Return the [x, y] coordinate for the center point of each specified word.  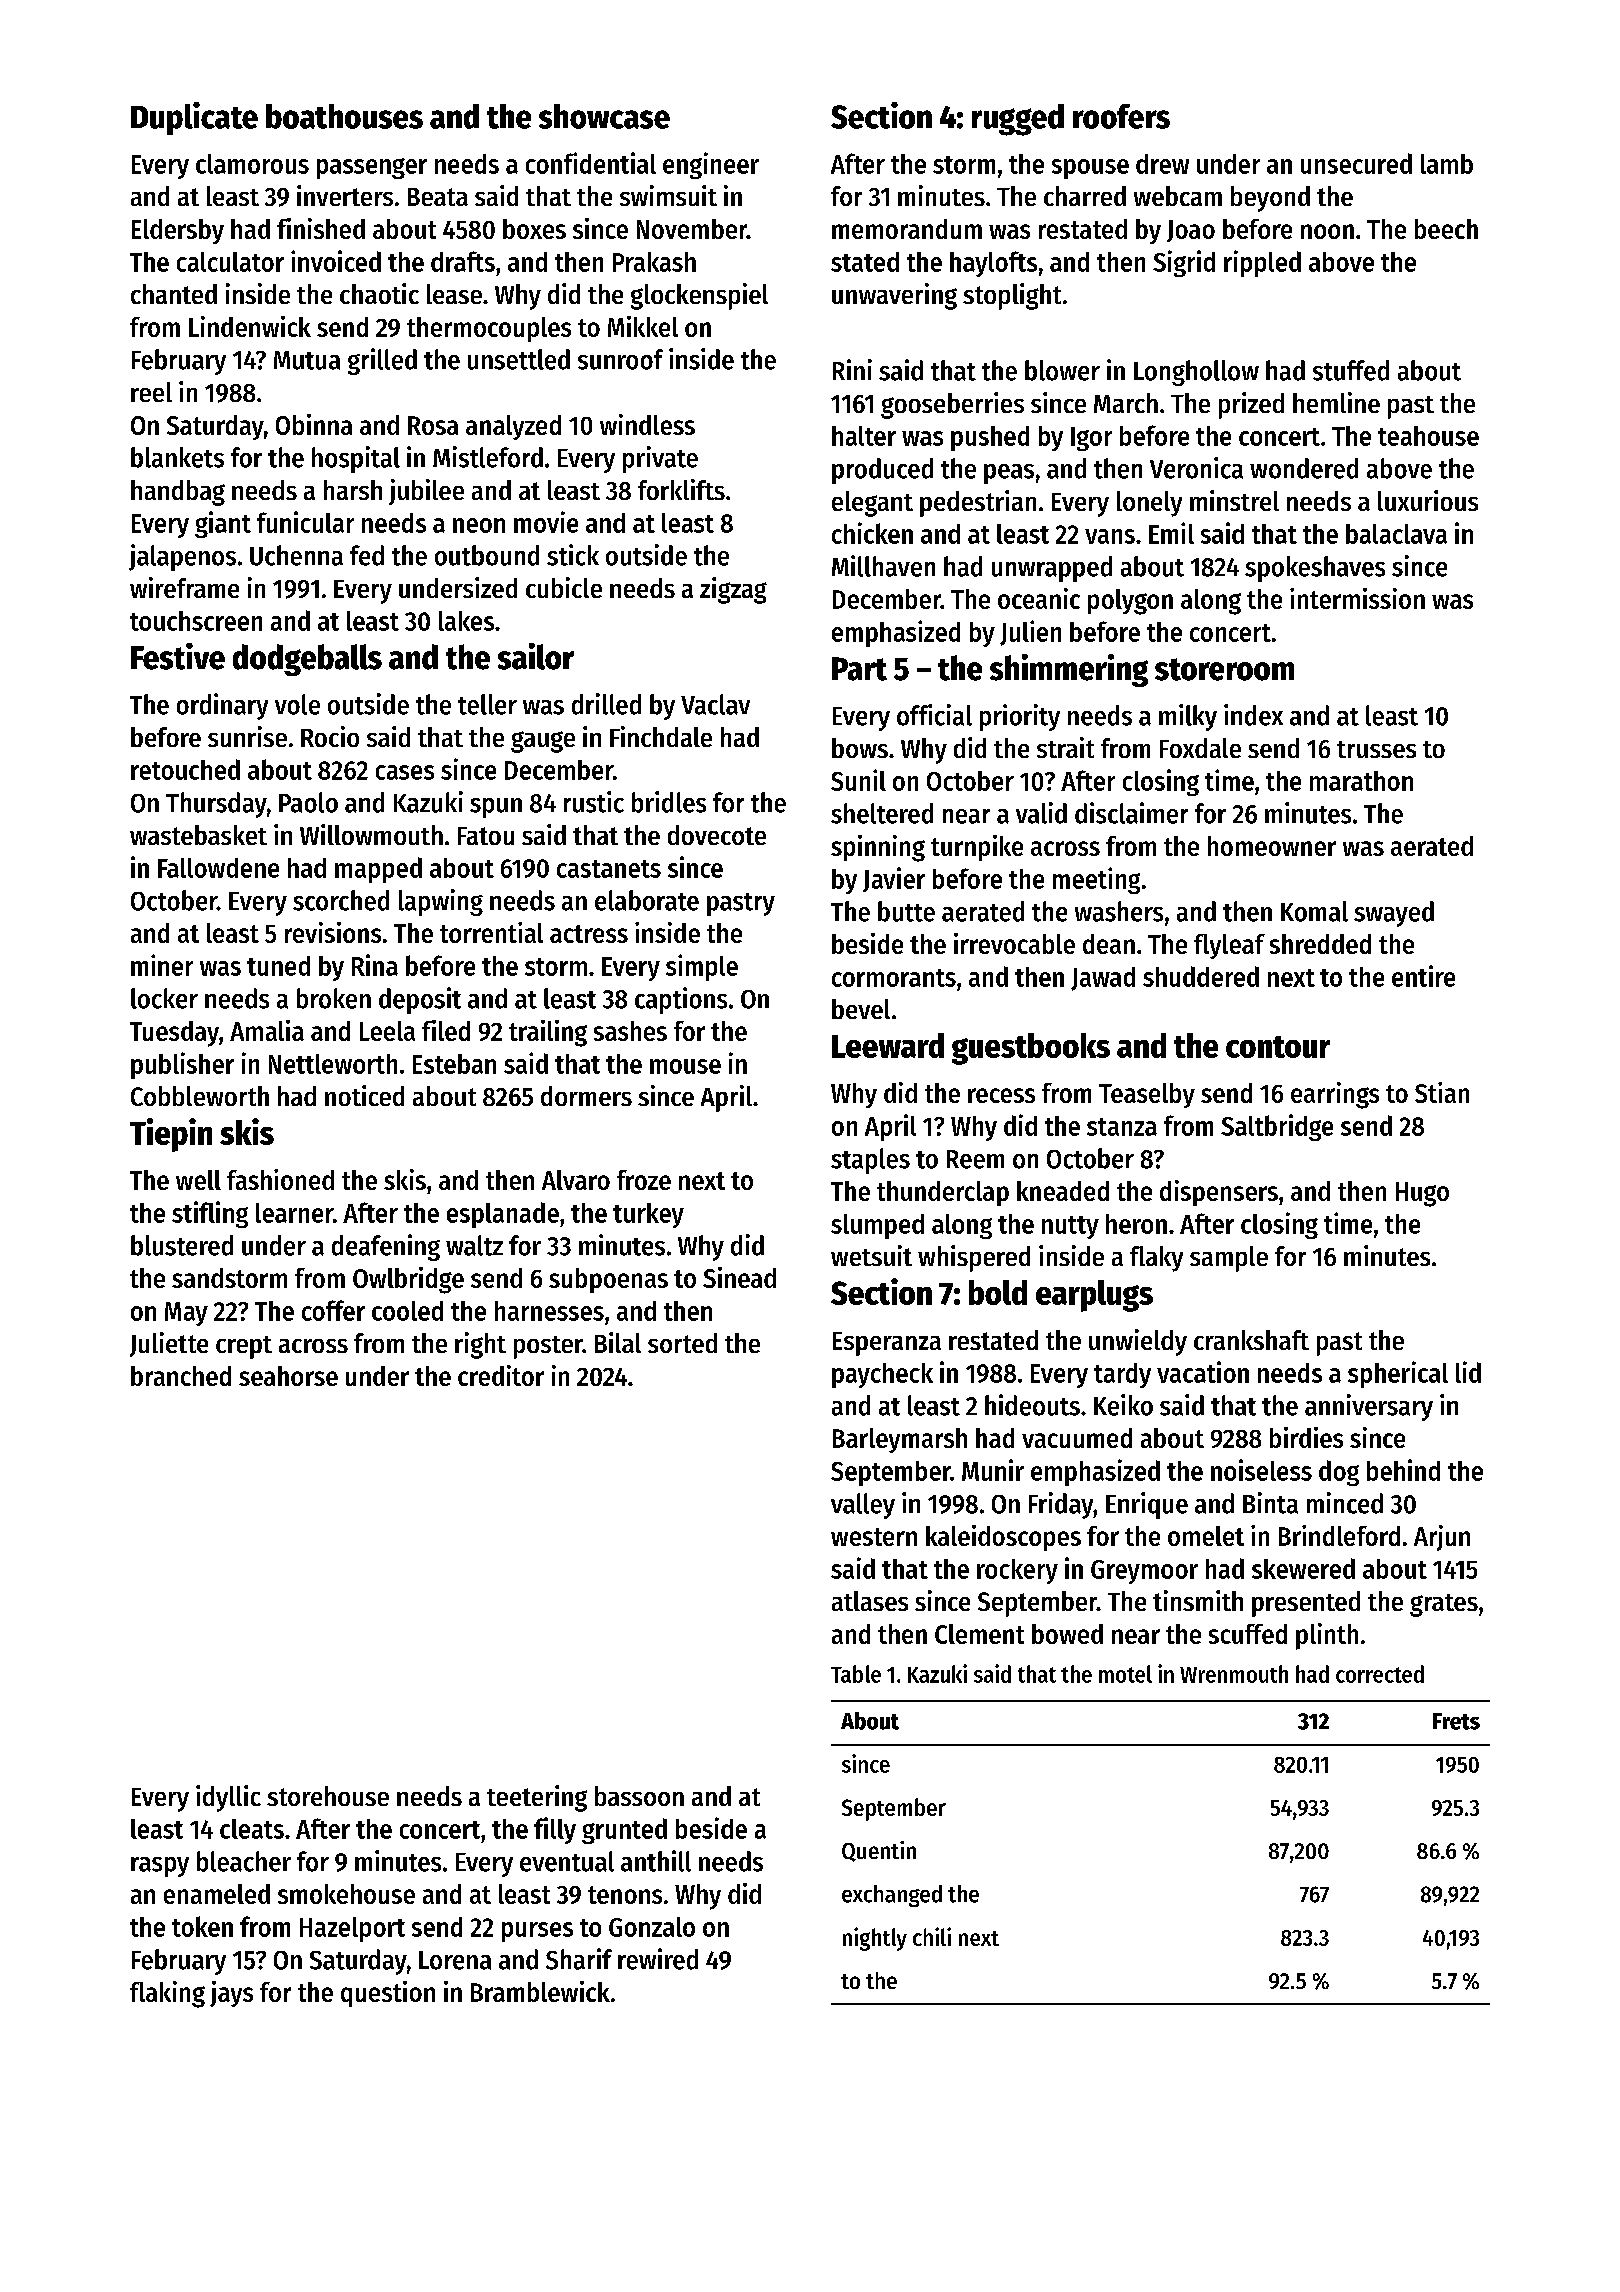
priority [1020, 717]
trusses [1376, 749]
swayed [1394, 914]
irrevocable [1014, 943]
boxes [534, 229]
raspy [160, 1867]
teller [487, 704]
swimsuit [668, 195]
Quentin [879, 1851]
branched [181, 1376]
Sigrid [1184, 263]
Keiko [1123, 1405]
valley [863, 1506]
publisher [182, 1065]
